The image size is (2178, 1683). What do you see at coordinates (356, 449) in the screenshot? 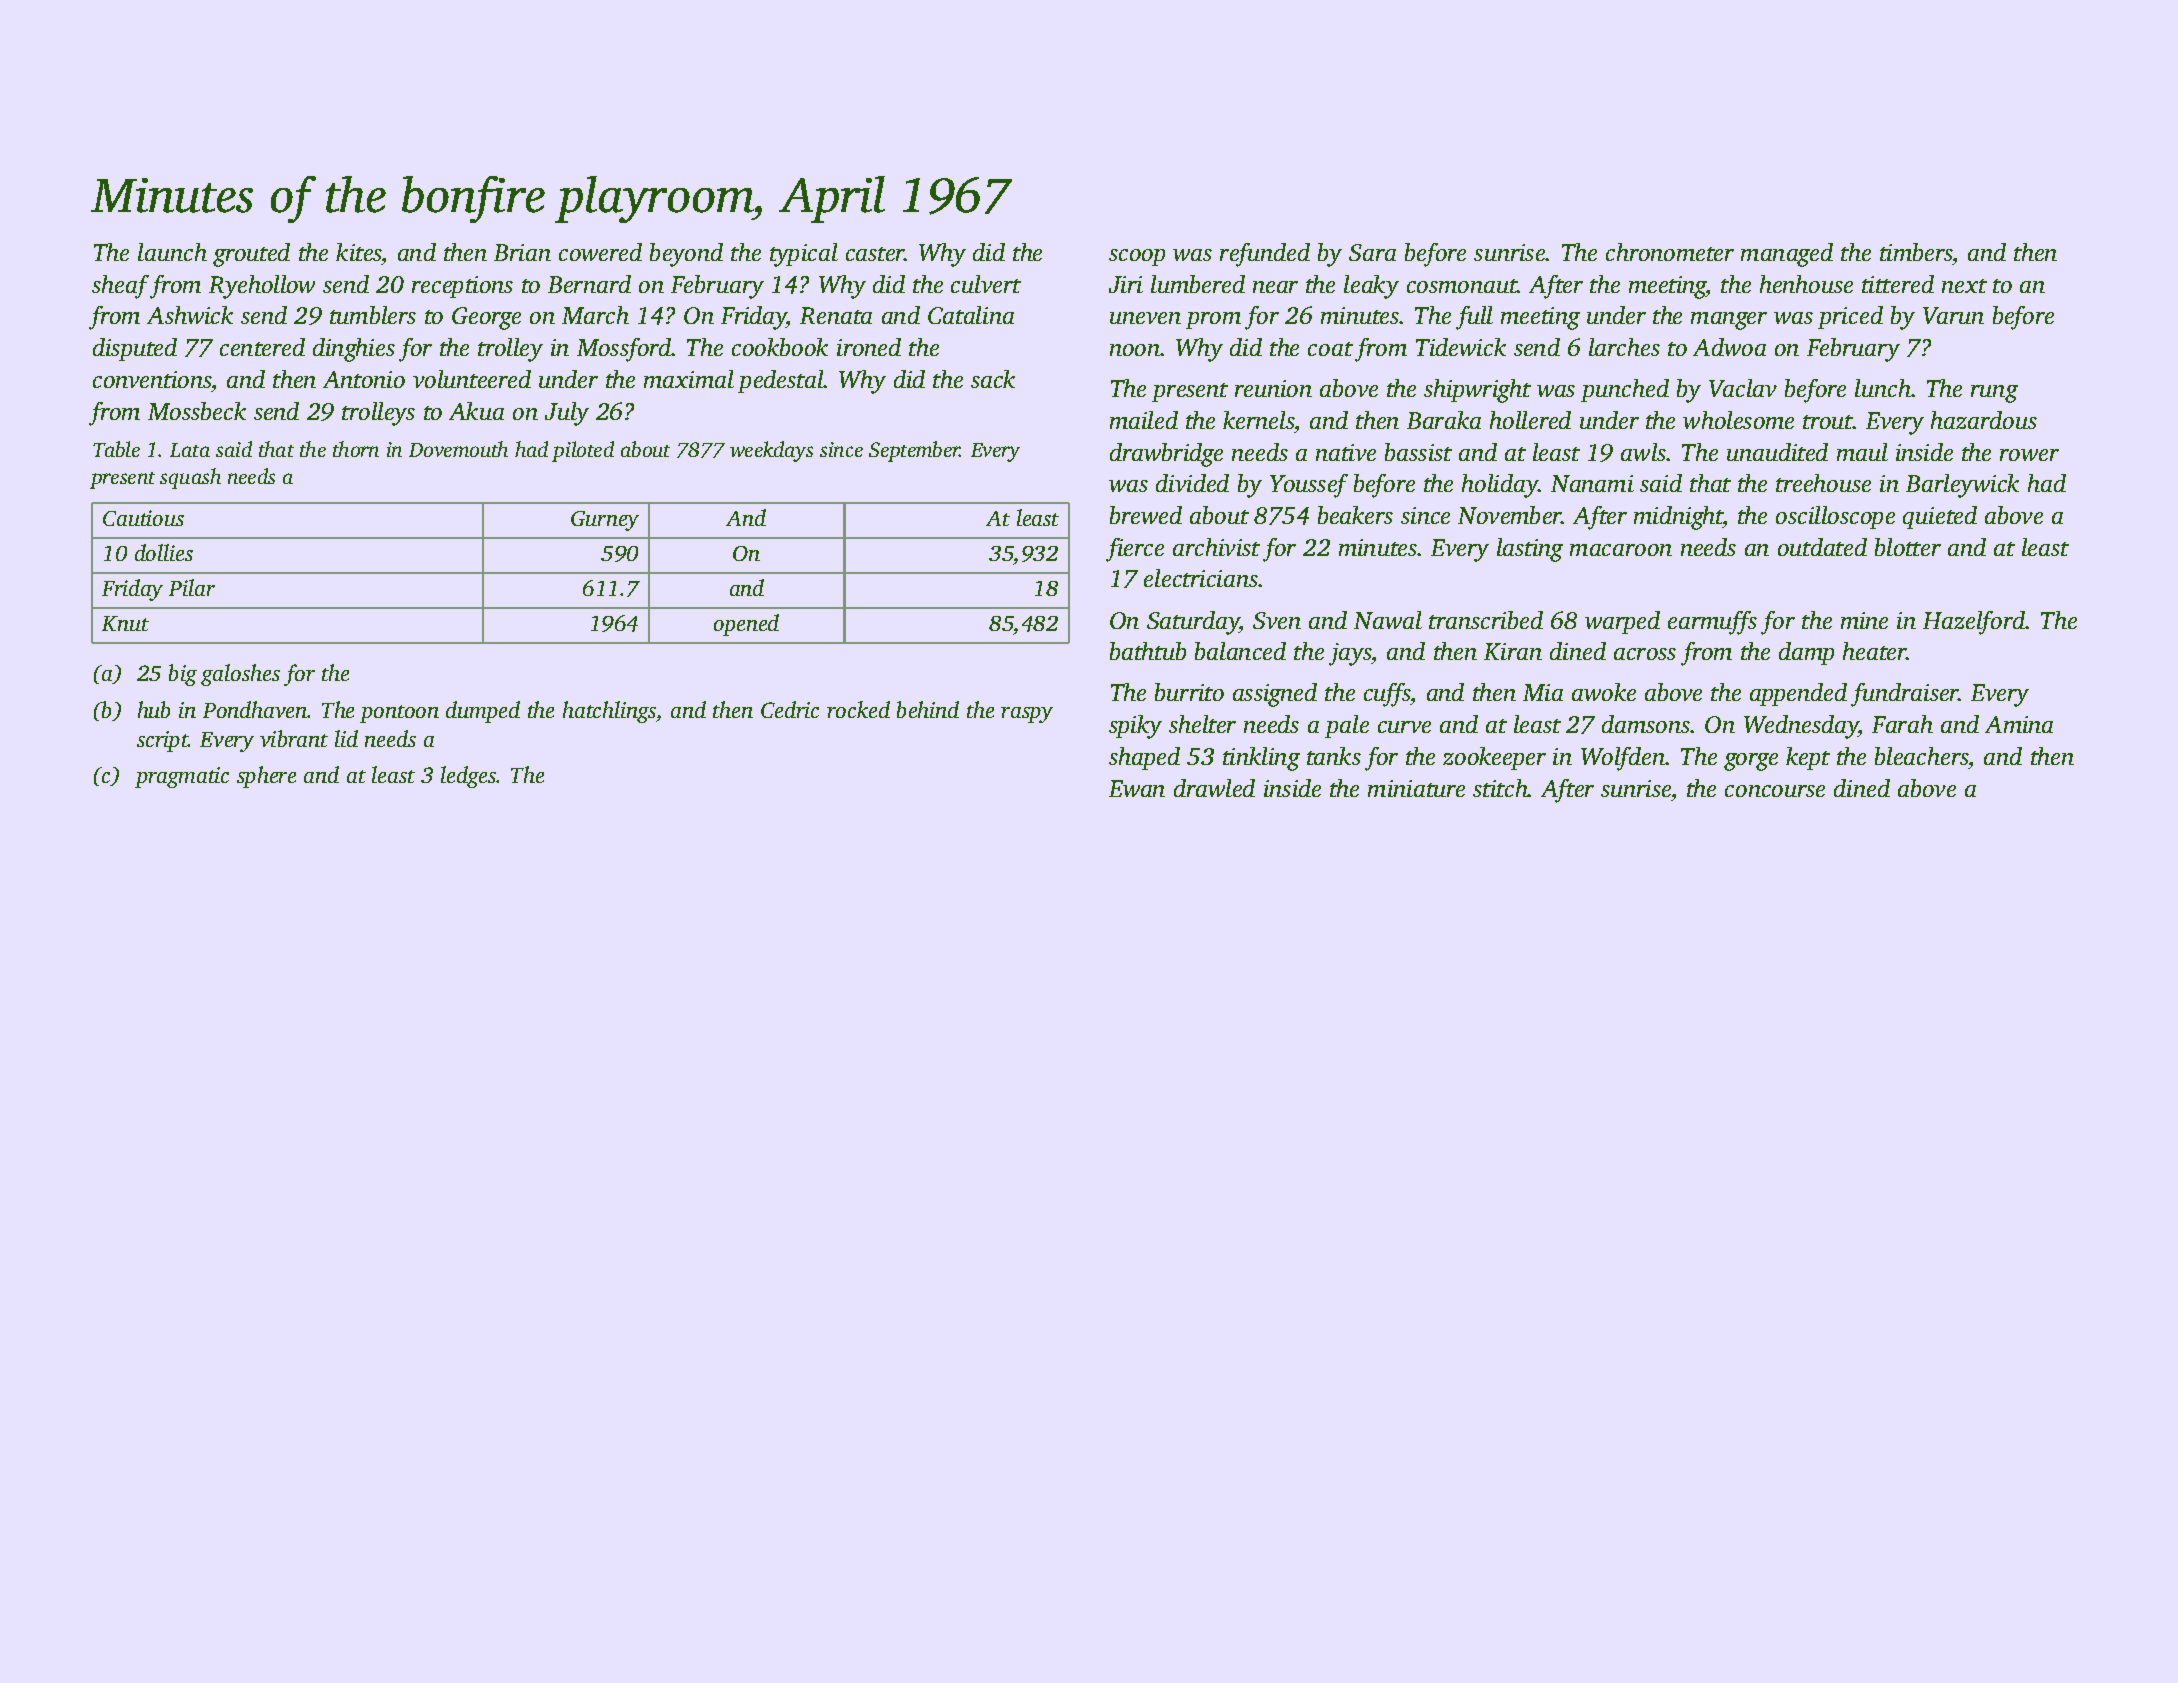
I see `thorn` at bounding box center [356, 449].
